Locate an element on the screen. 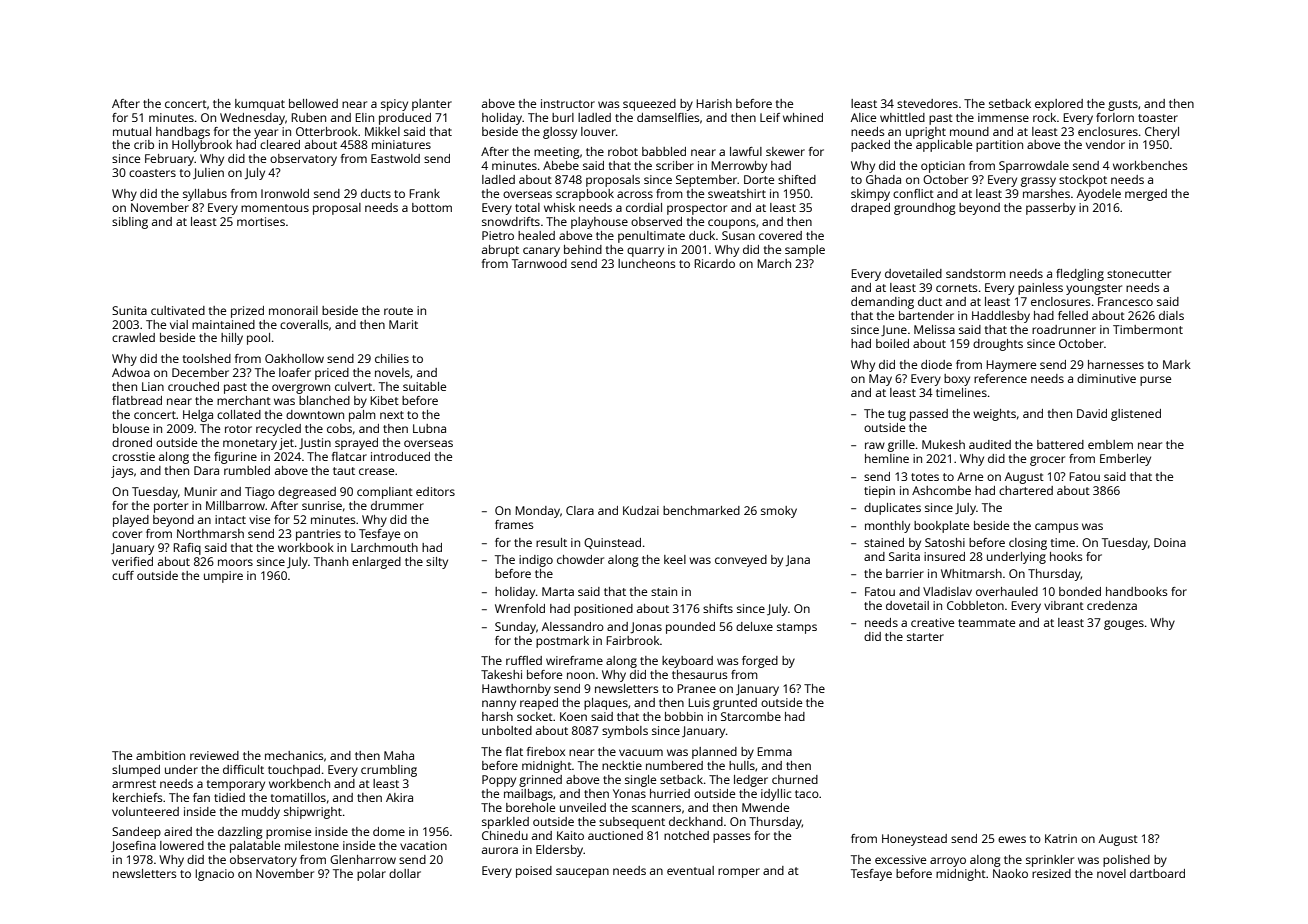 The width and height of the screenshot is (1308, 924). sparkled is located at coordinates (505, 823).
